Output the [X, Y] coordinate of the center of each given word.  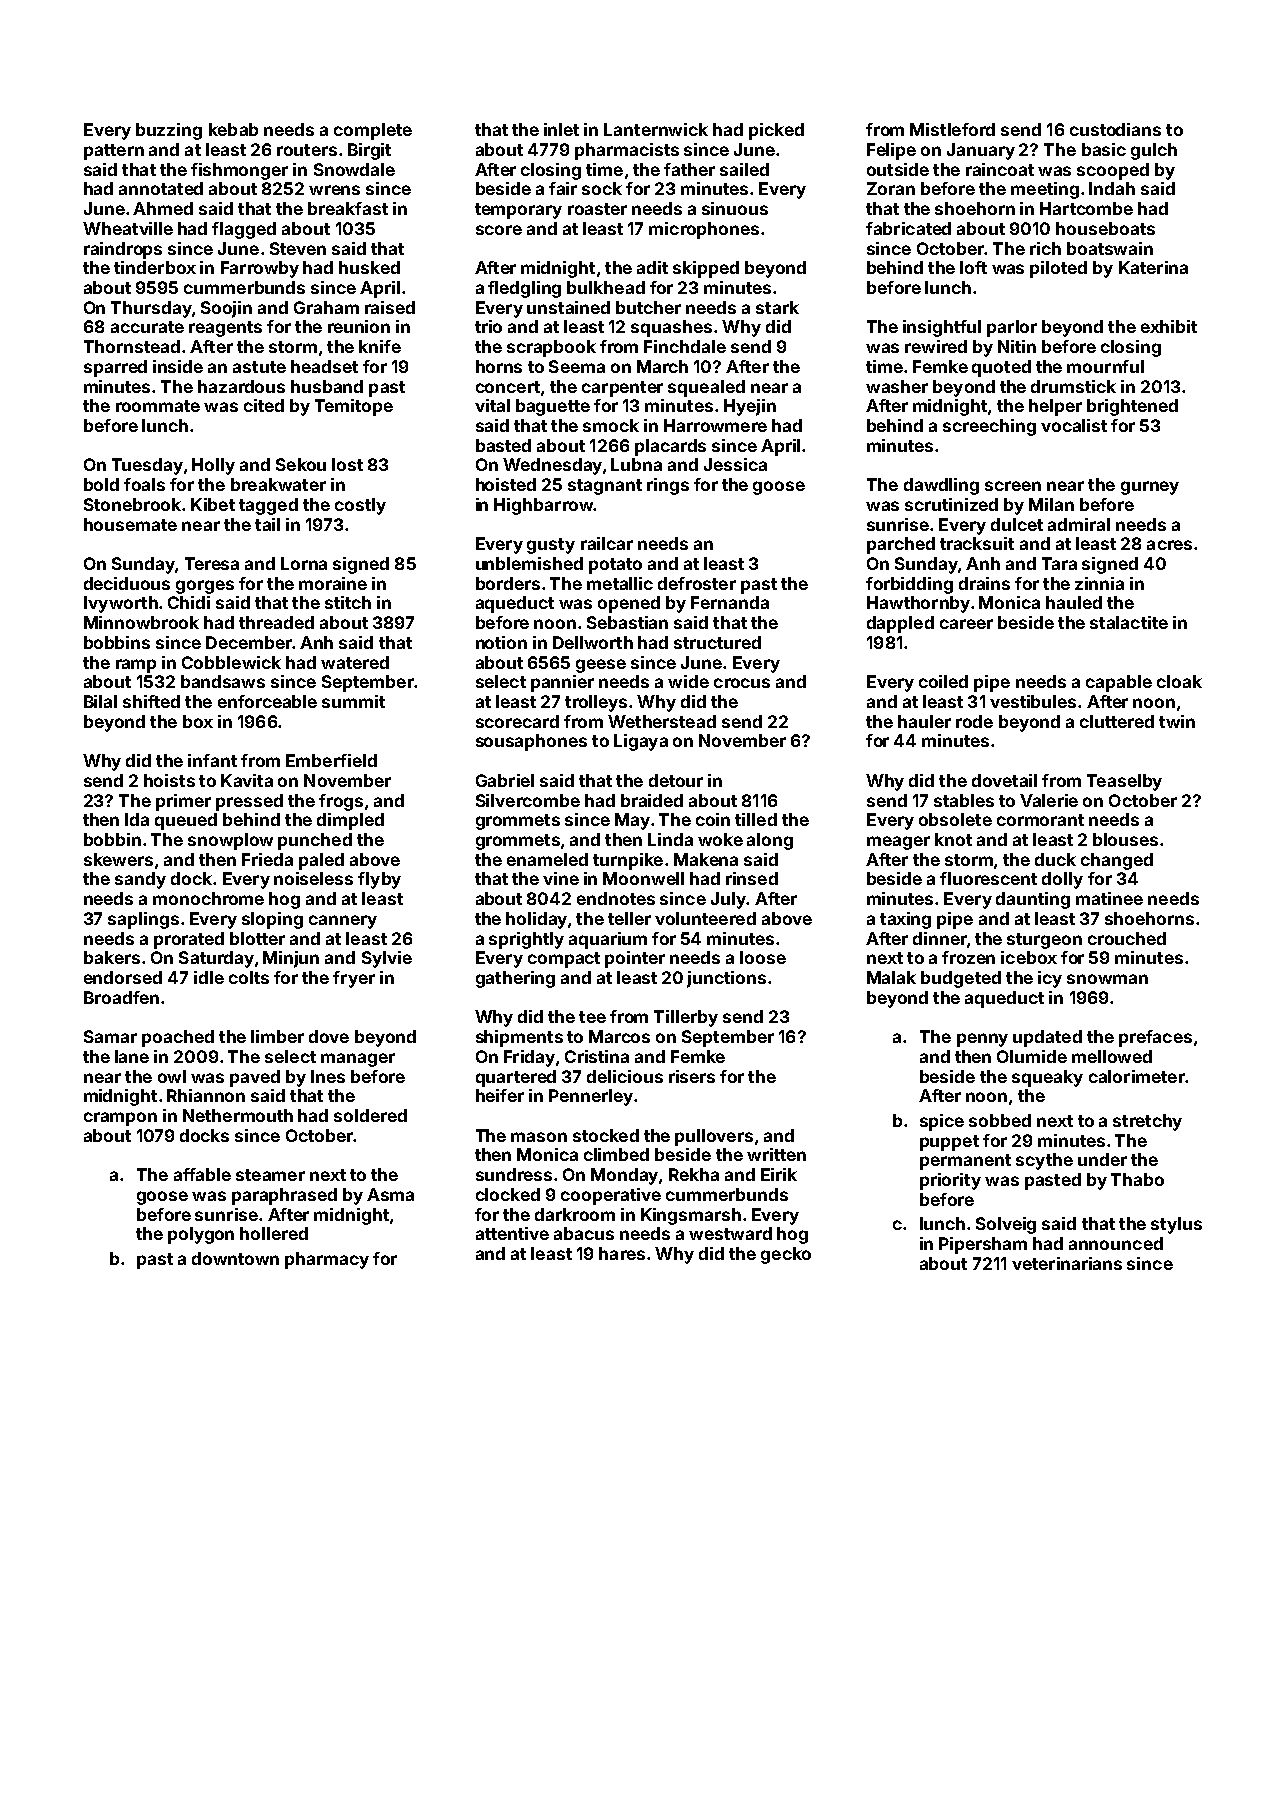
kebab [233, 129]
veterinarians [1067, 1263]
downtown [235, 1258]
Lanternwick [656, 129]
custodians [1115, 129]
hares [622, 1253]
